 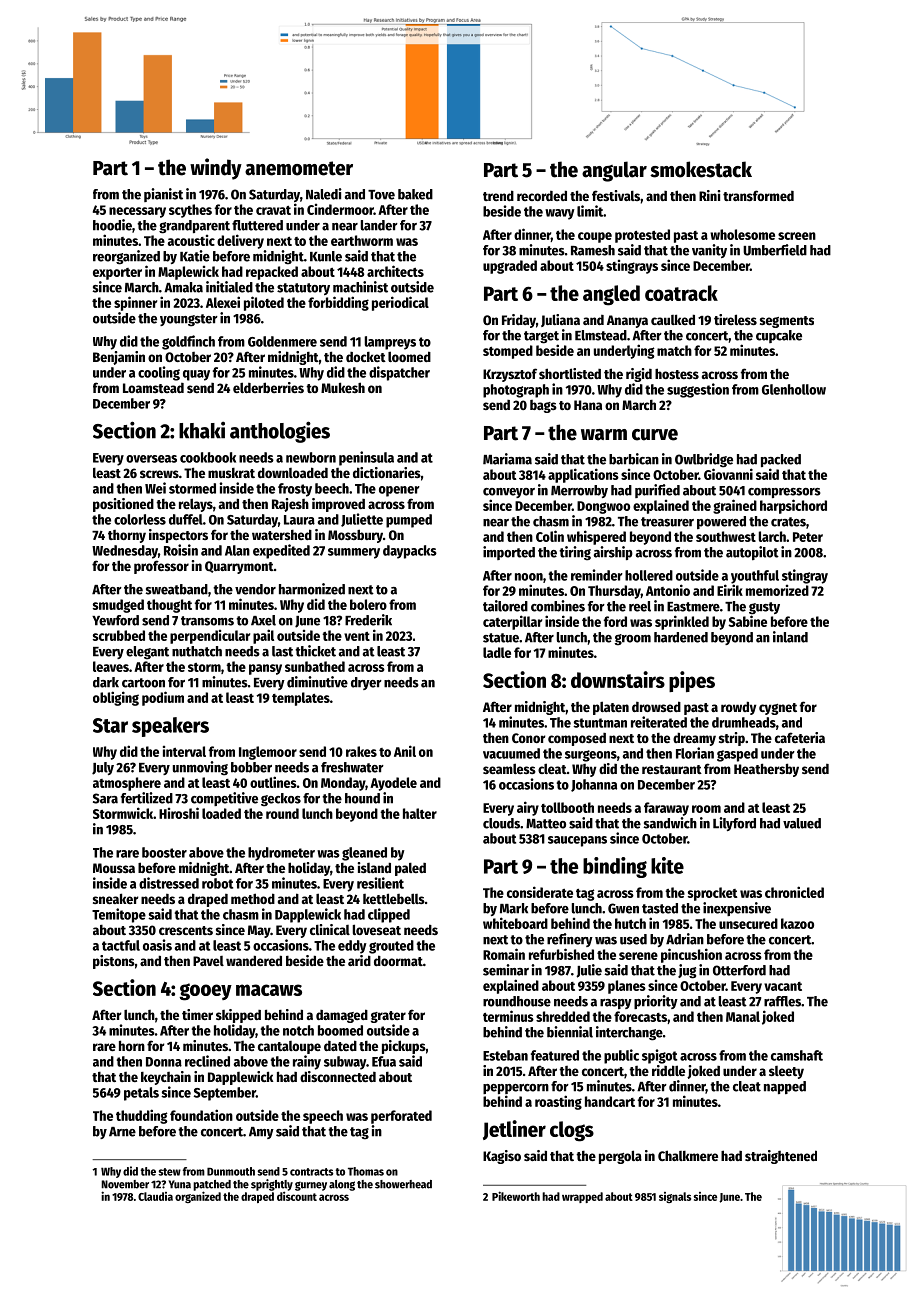 I want to click on positioned, so click(x=123, y=505).
